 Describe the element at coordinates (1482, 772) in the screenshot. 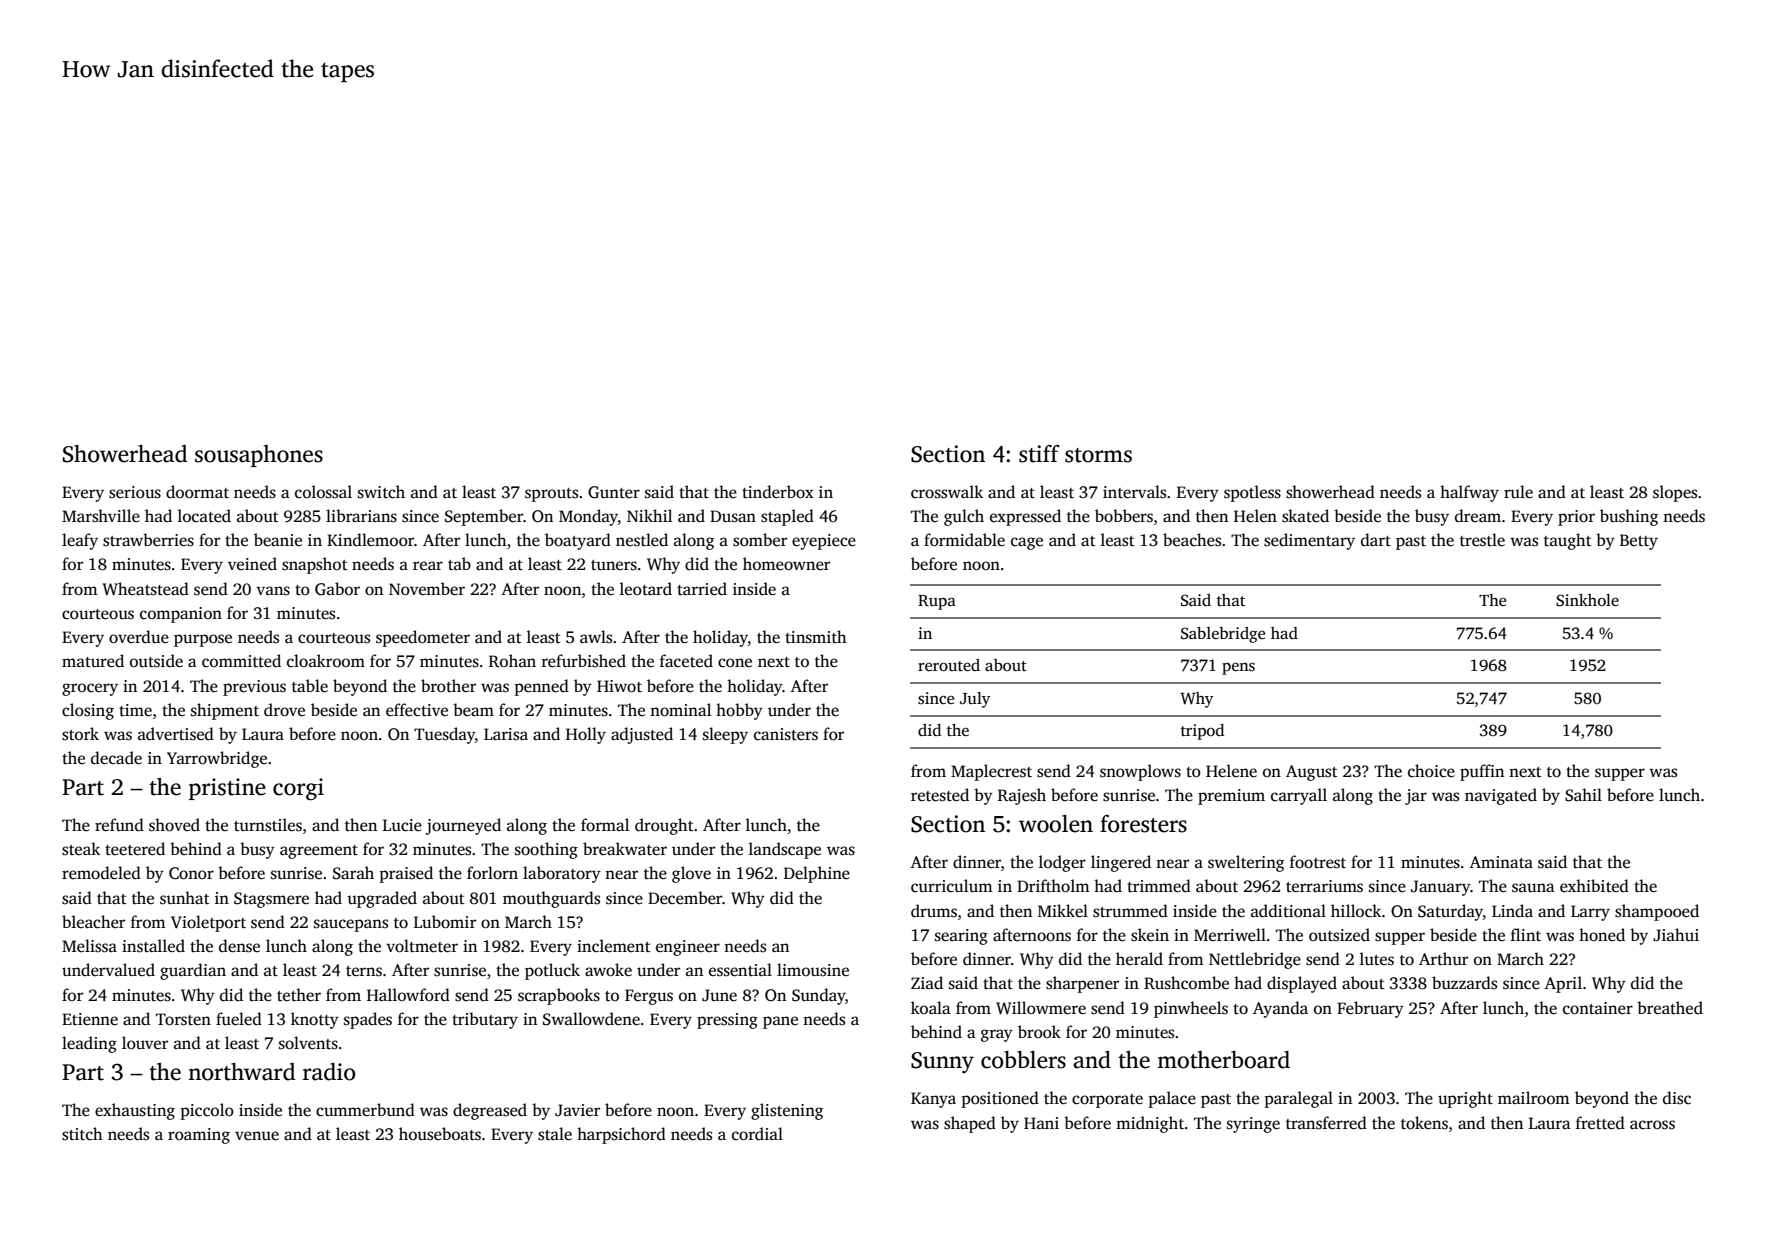

I see `puffin` at that location.
